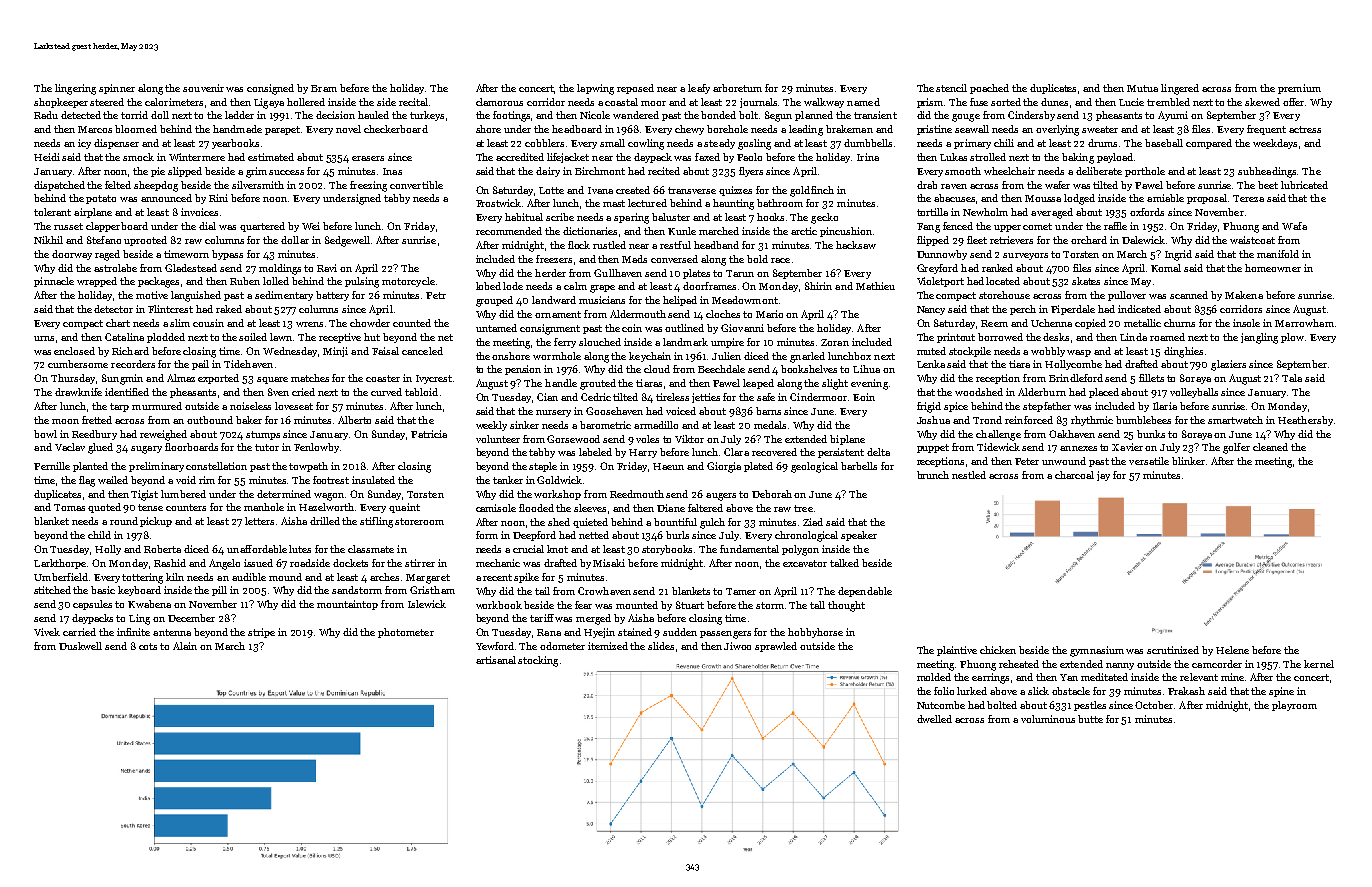 This document has width=1372, height=887. I want to click on poached, so click(989, 89).
